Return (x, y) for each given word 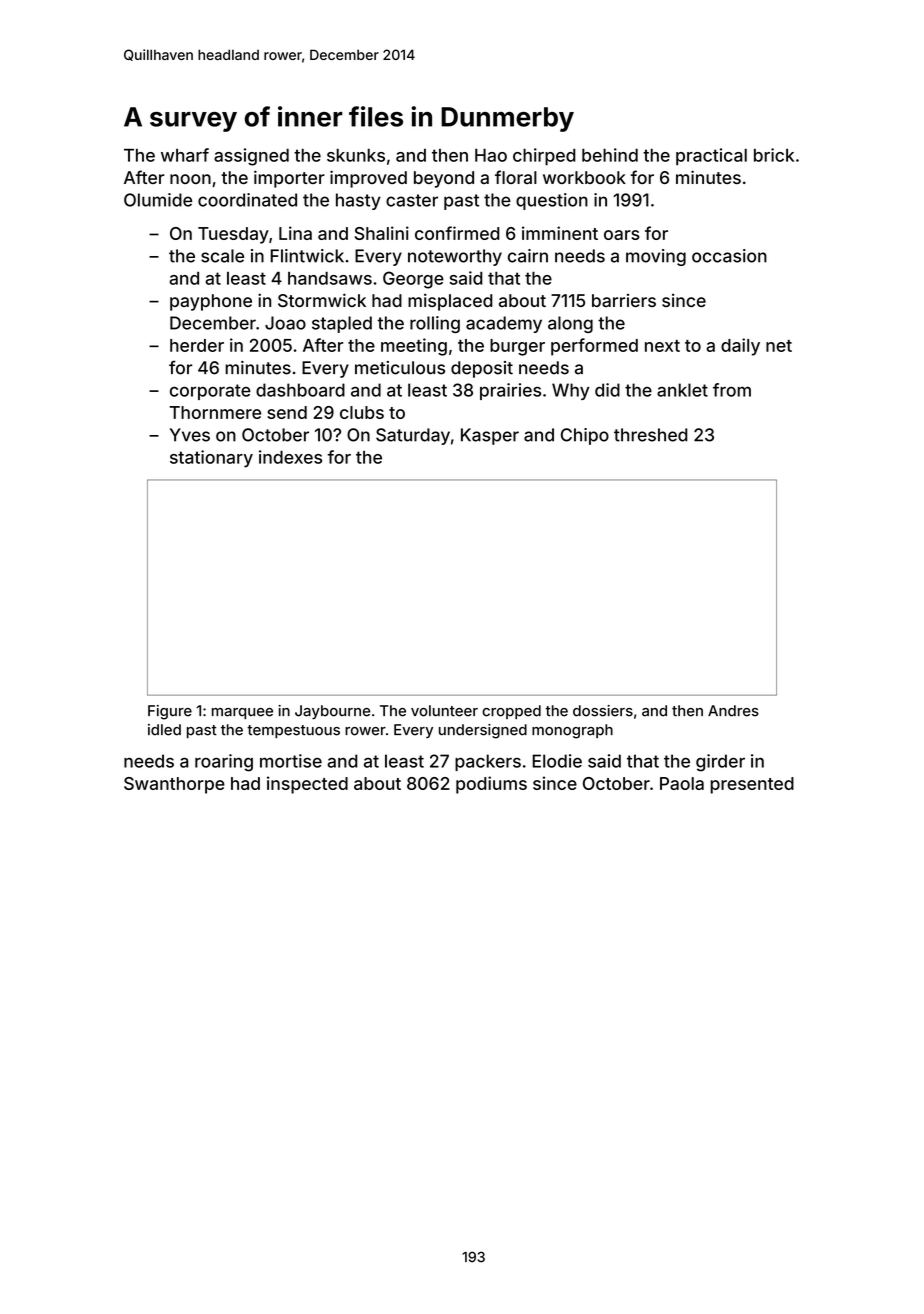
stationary (211, 459)
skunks (356, 155)
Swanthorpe (174, 785)
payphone (211, 302)
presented (752, 785)
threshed (651, 435)
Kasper (490, 436)
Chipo (585, 436)
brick (774, 155)
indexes (290, 457)
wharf (185, 155)
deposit (482, 369)
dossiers (603, 711)
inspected (307, 785)
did (607, 390)
